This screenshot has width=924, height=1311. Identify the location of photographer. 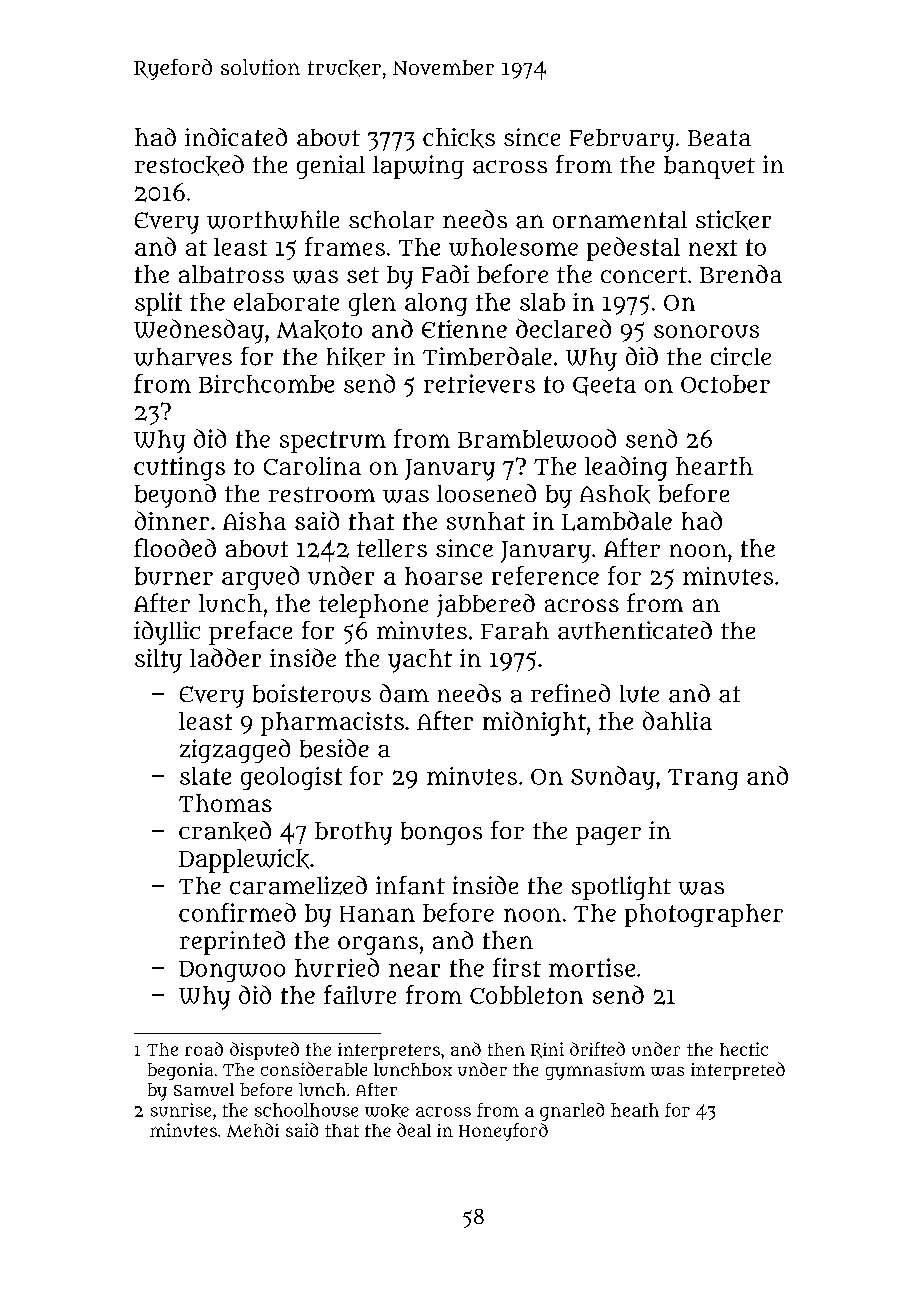
(704, 915).
